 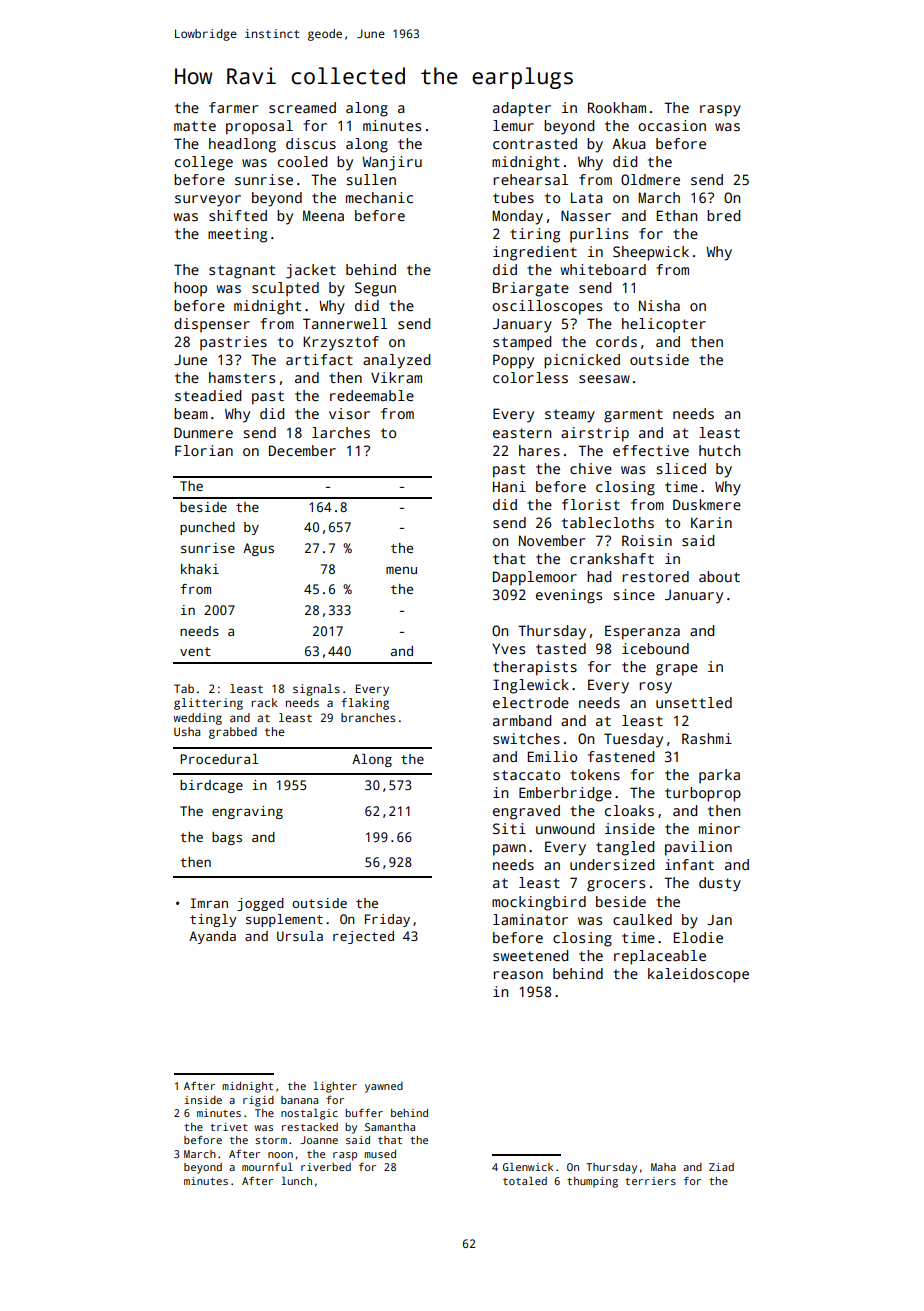 What do you see at coordinates (723, 215) in the screenshot?
I see `bred` at bounding box center [723, 215].
